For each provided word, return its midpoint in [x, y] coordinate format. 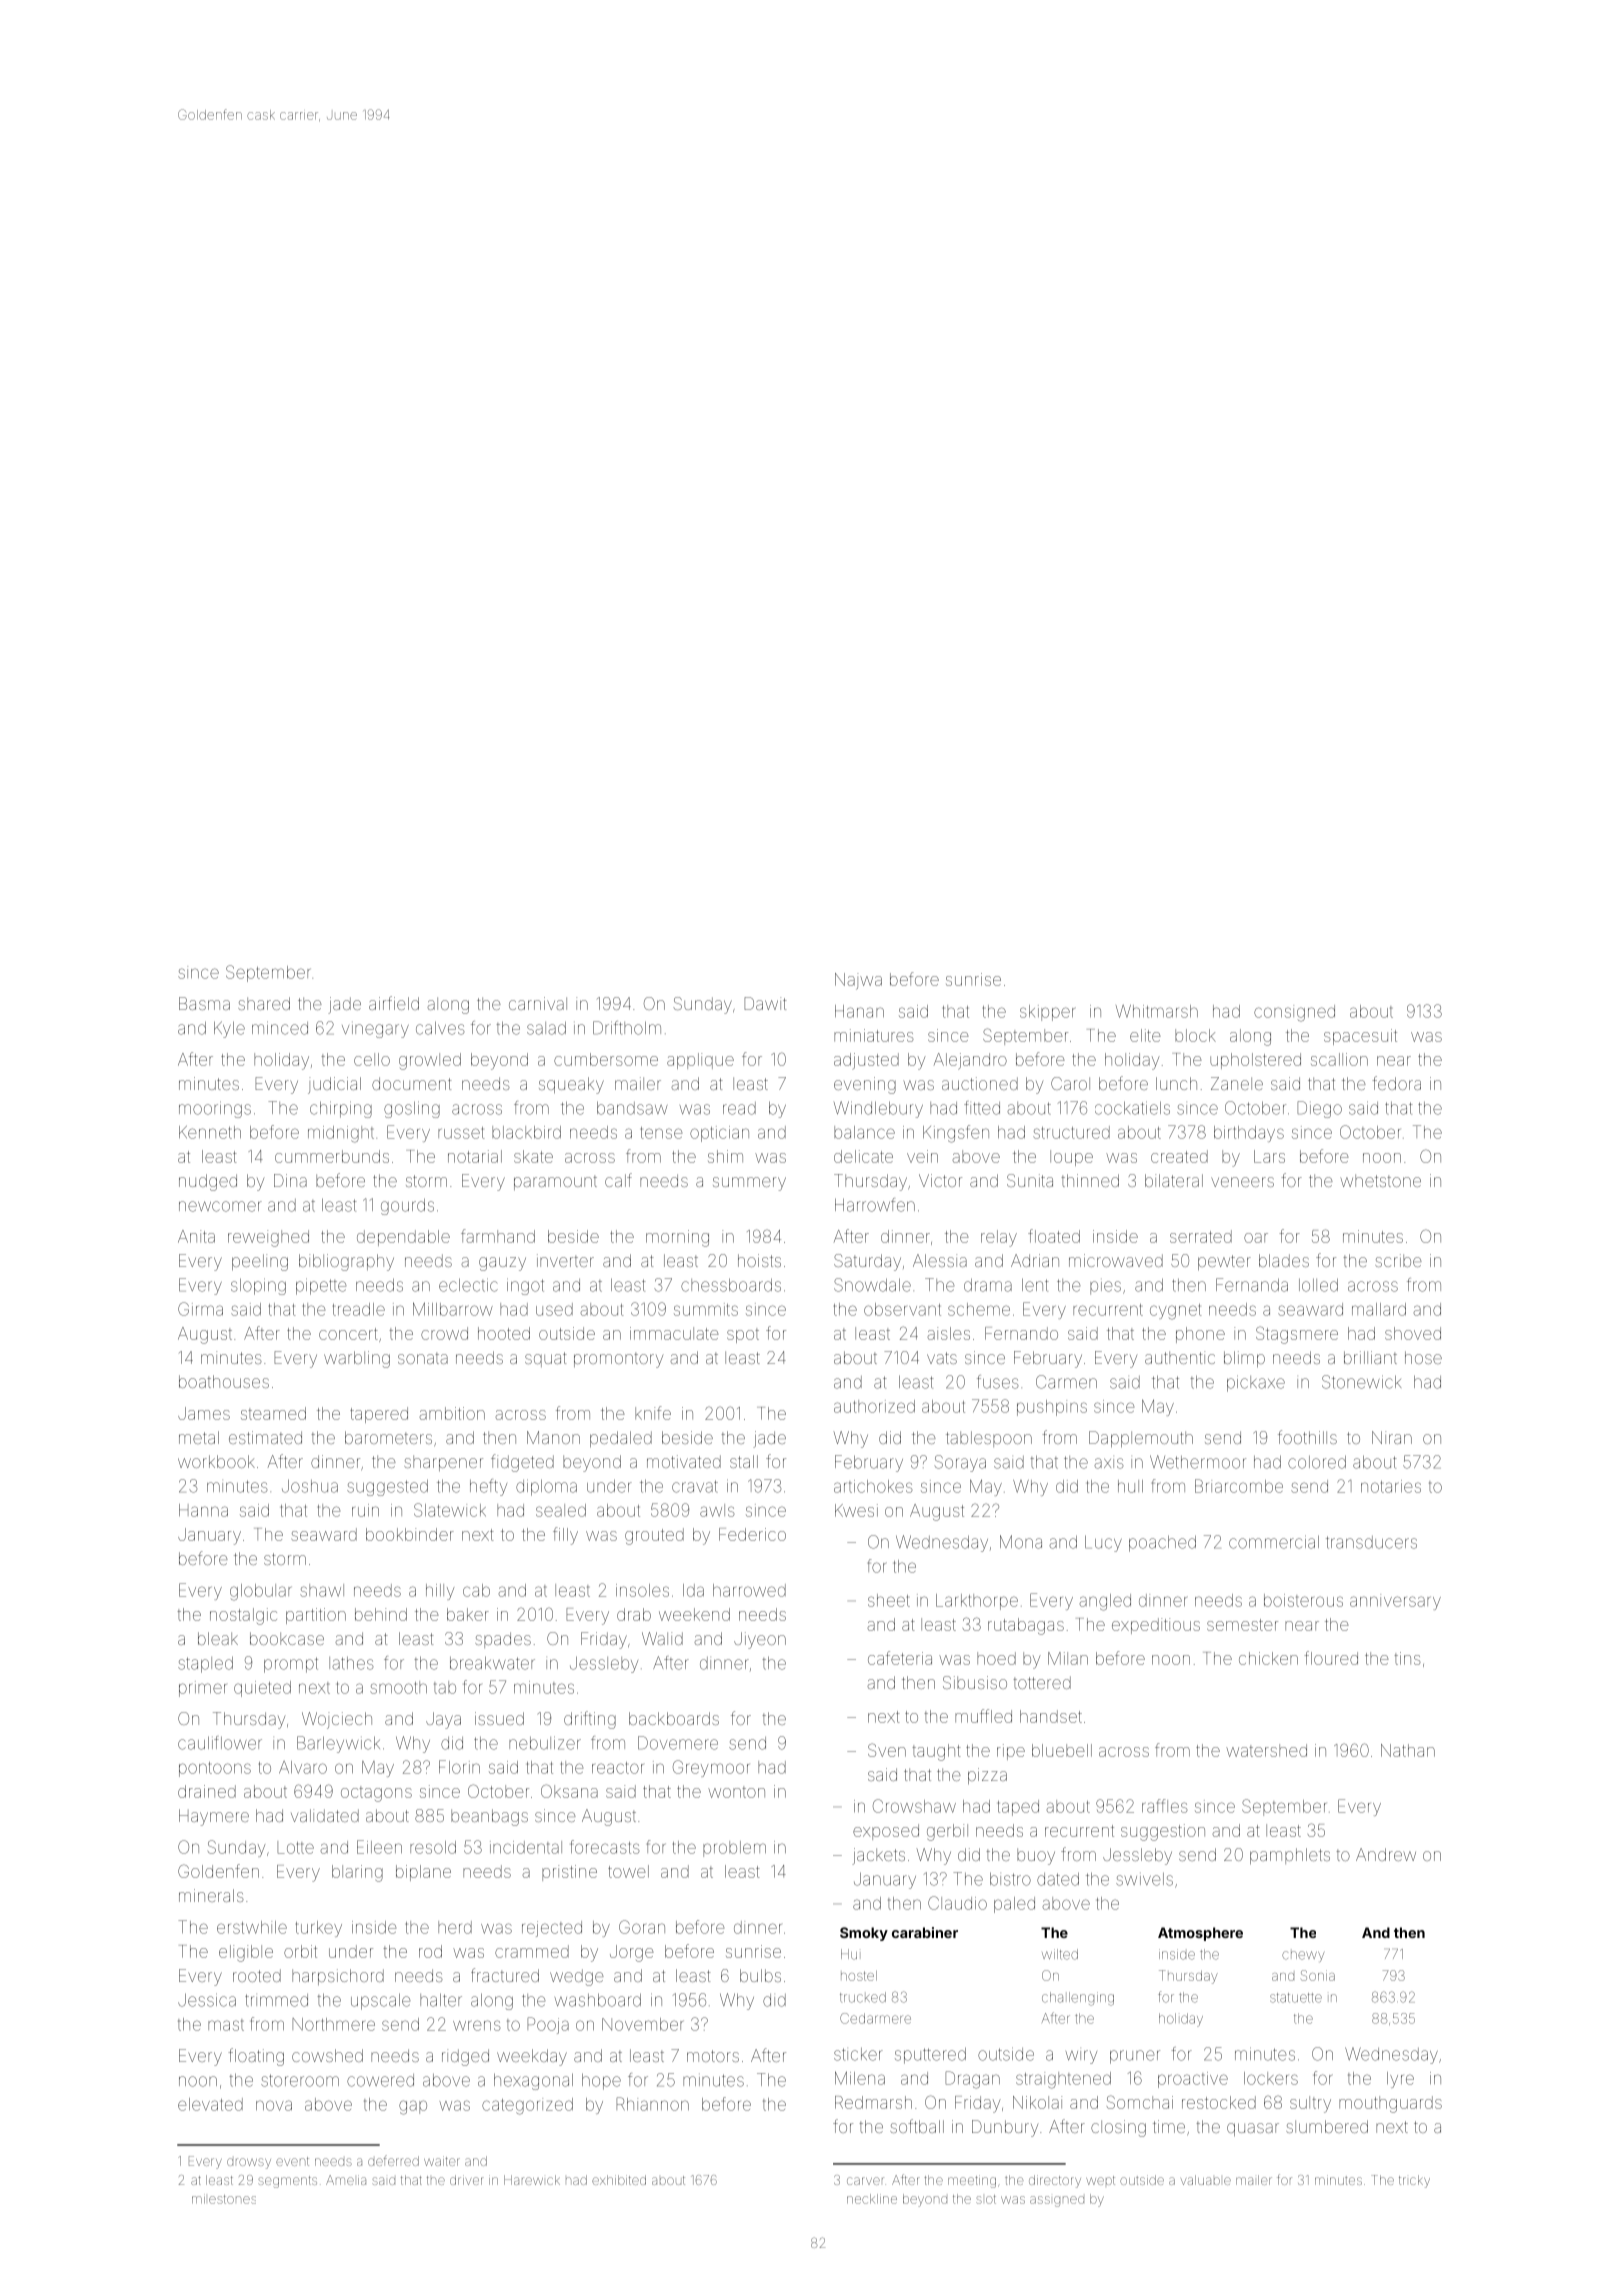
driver [467, 2180]
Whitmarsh [1157, 1011]
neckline [872, 2199]
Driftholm [627, 1028]
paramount [555, 1183]
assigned [1057, 2201]
